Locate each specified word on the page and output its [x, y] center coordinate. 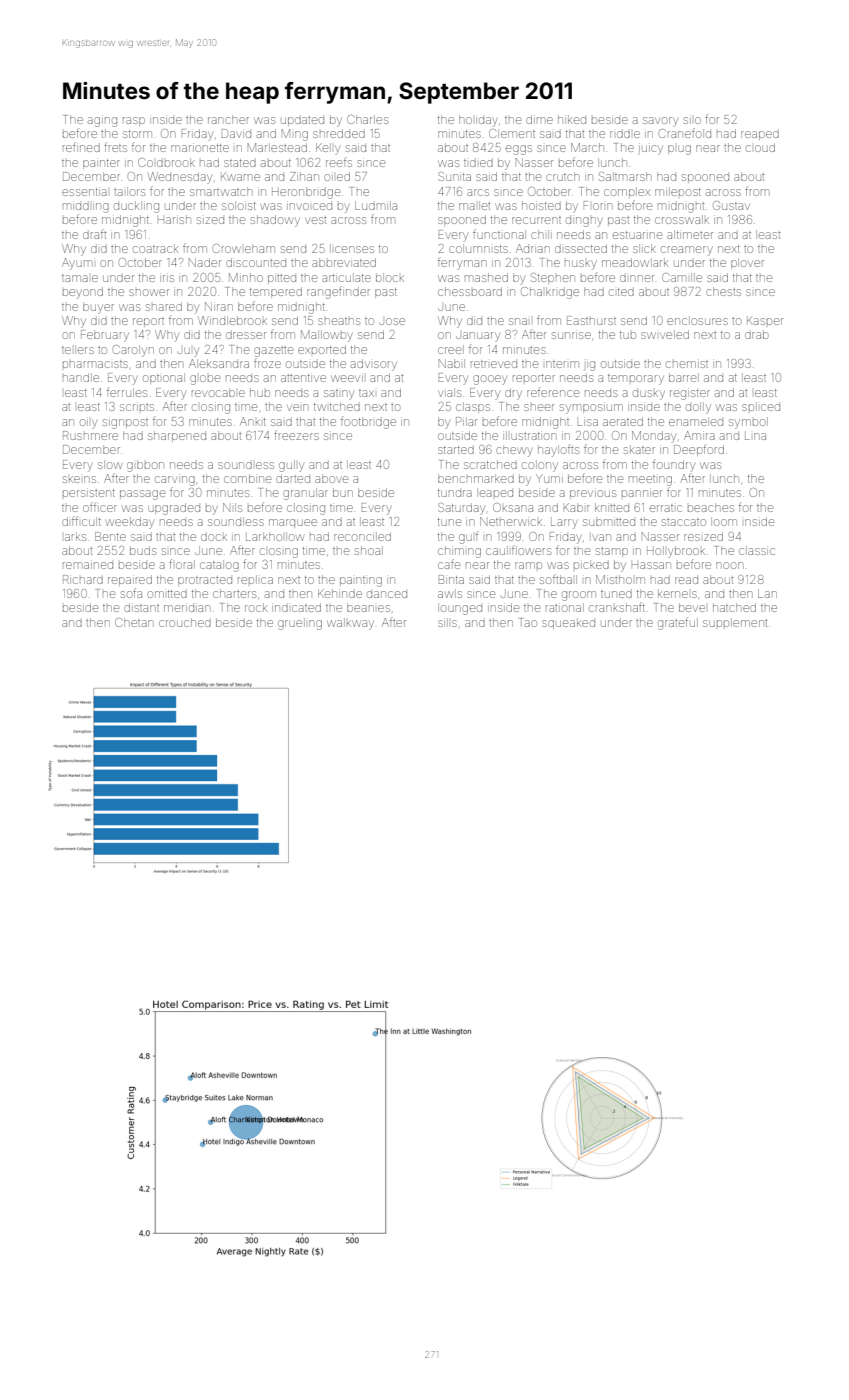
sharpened [177, 436]
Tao [528, 622]
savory [660, 122]
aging [102, 122]
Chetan [134, 622]
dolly [698, 408]
